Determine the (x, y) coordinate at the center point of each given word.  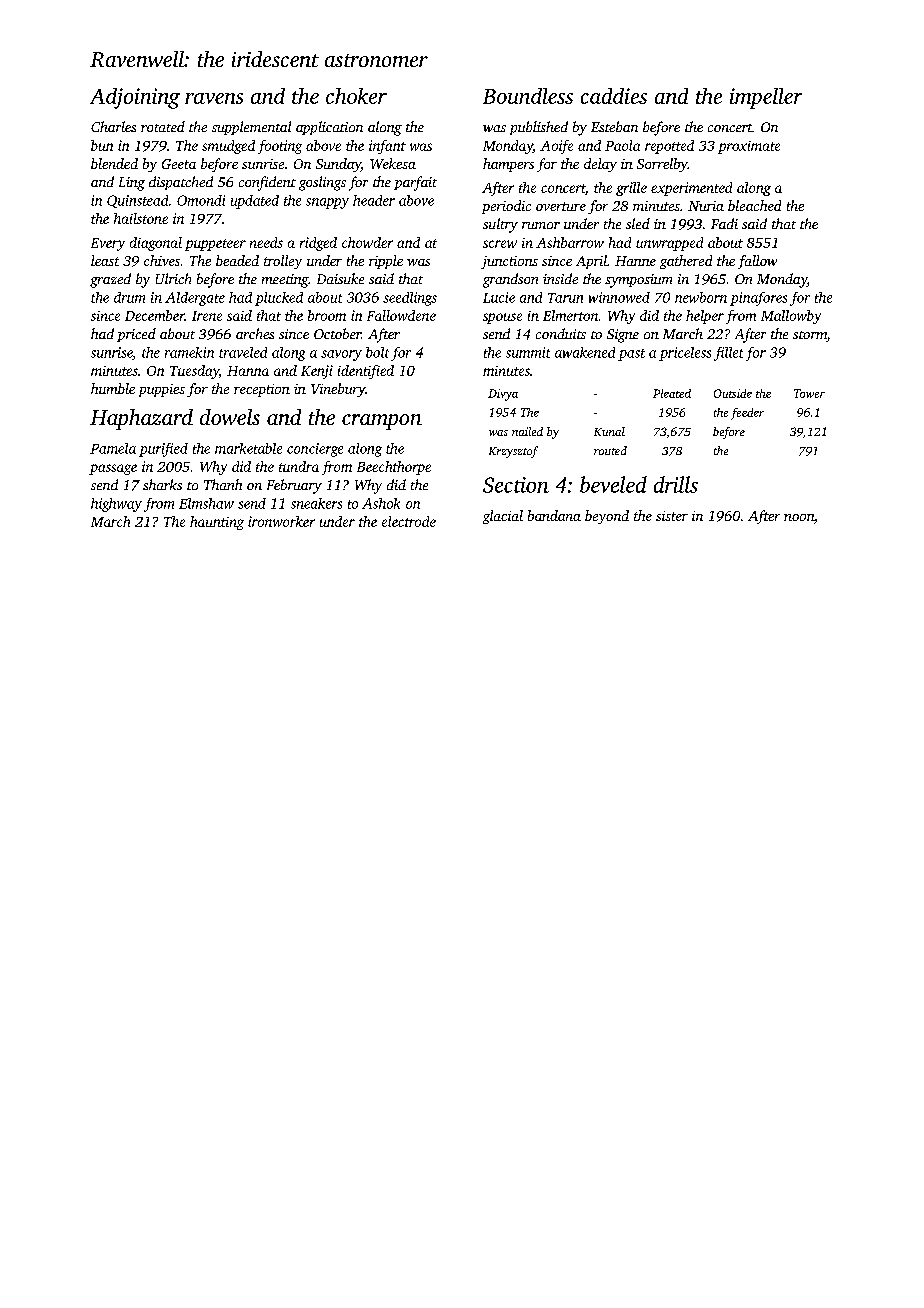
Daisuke (340, 278)
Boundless (528, 96)
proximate (749, 147)
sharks (162, 484)
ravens (214, 98)
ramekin (189, 352)
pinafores (758, 299)
